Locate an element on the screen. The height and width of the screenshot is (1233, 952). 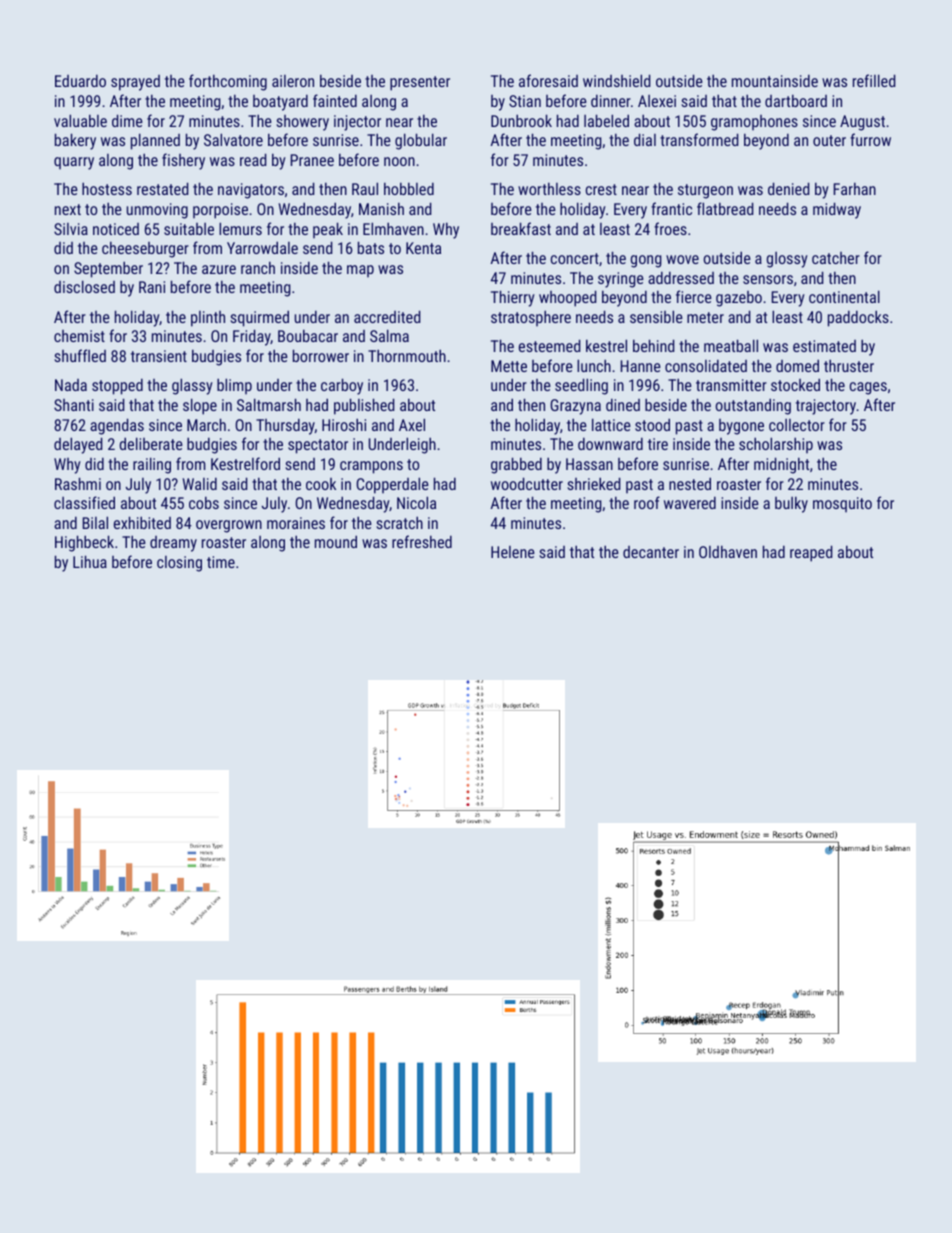
railing is located at coordinates (152, 465).
